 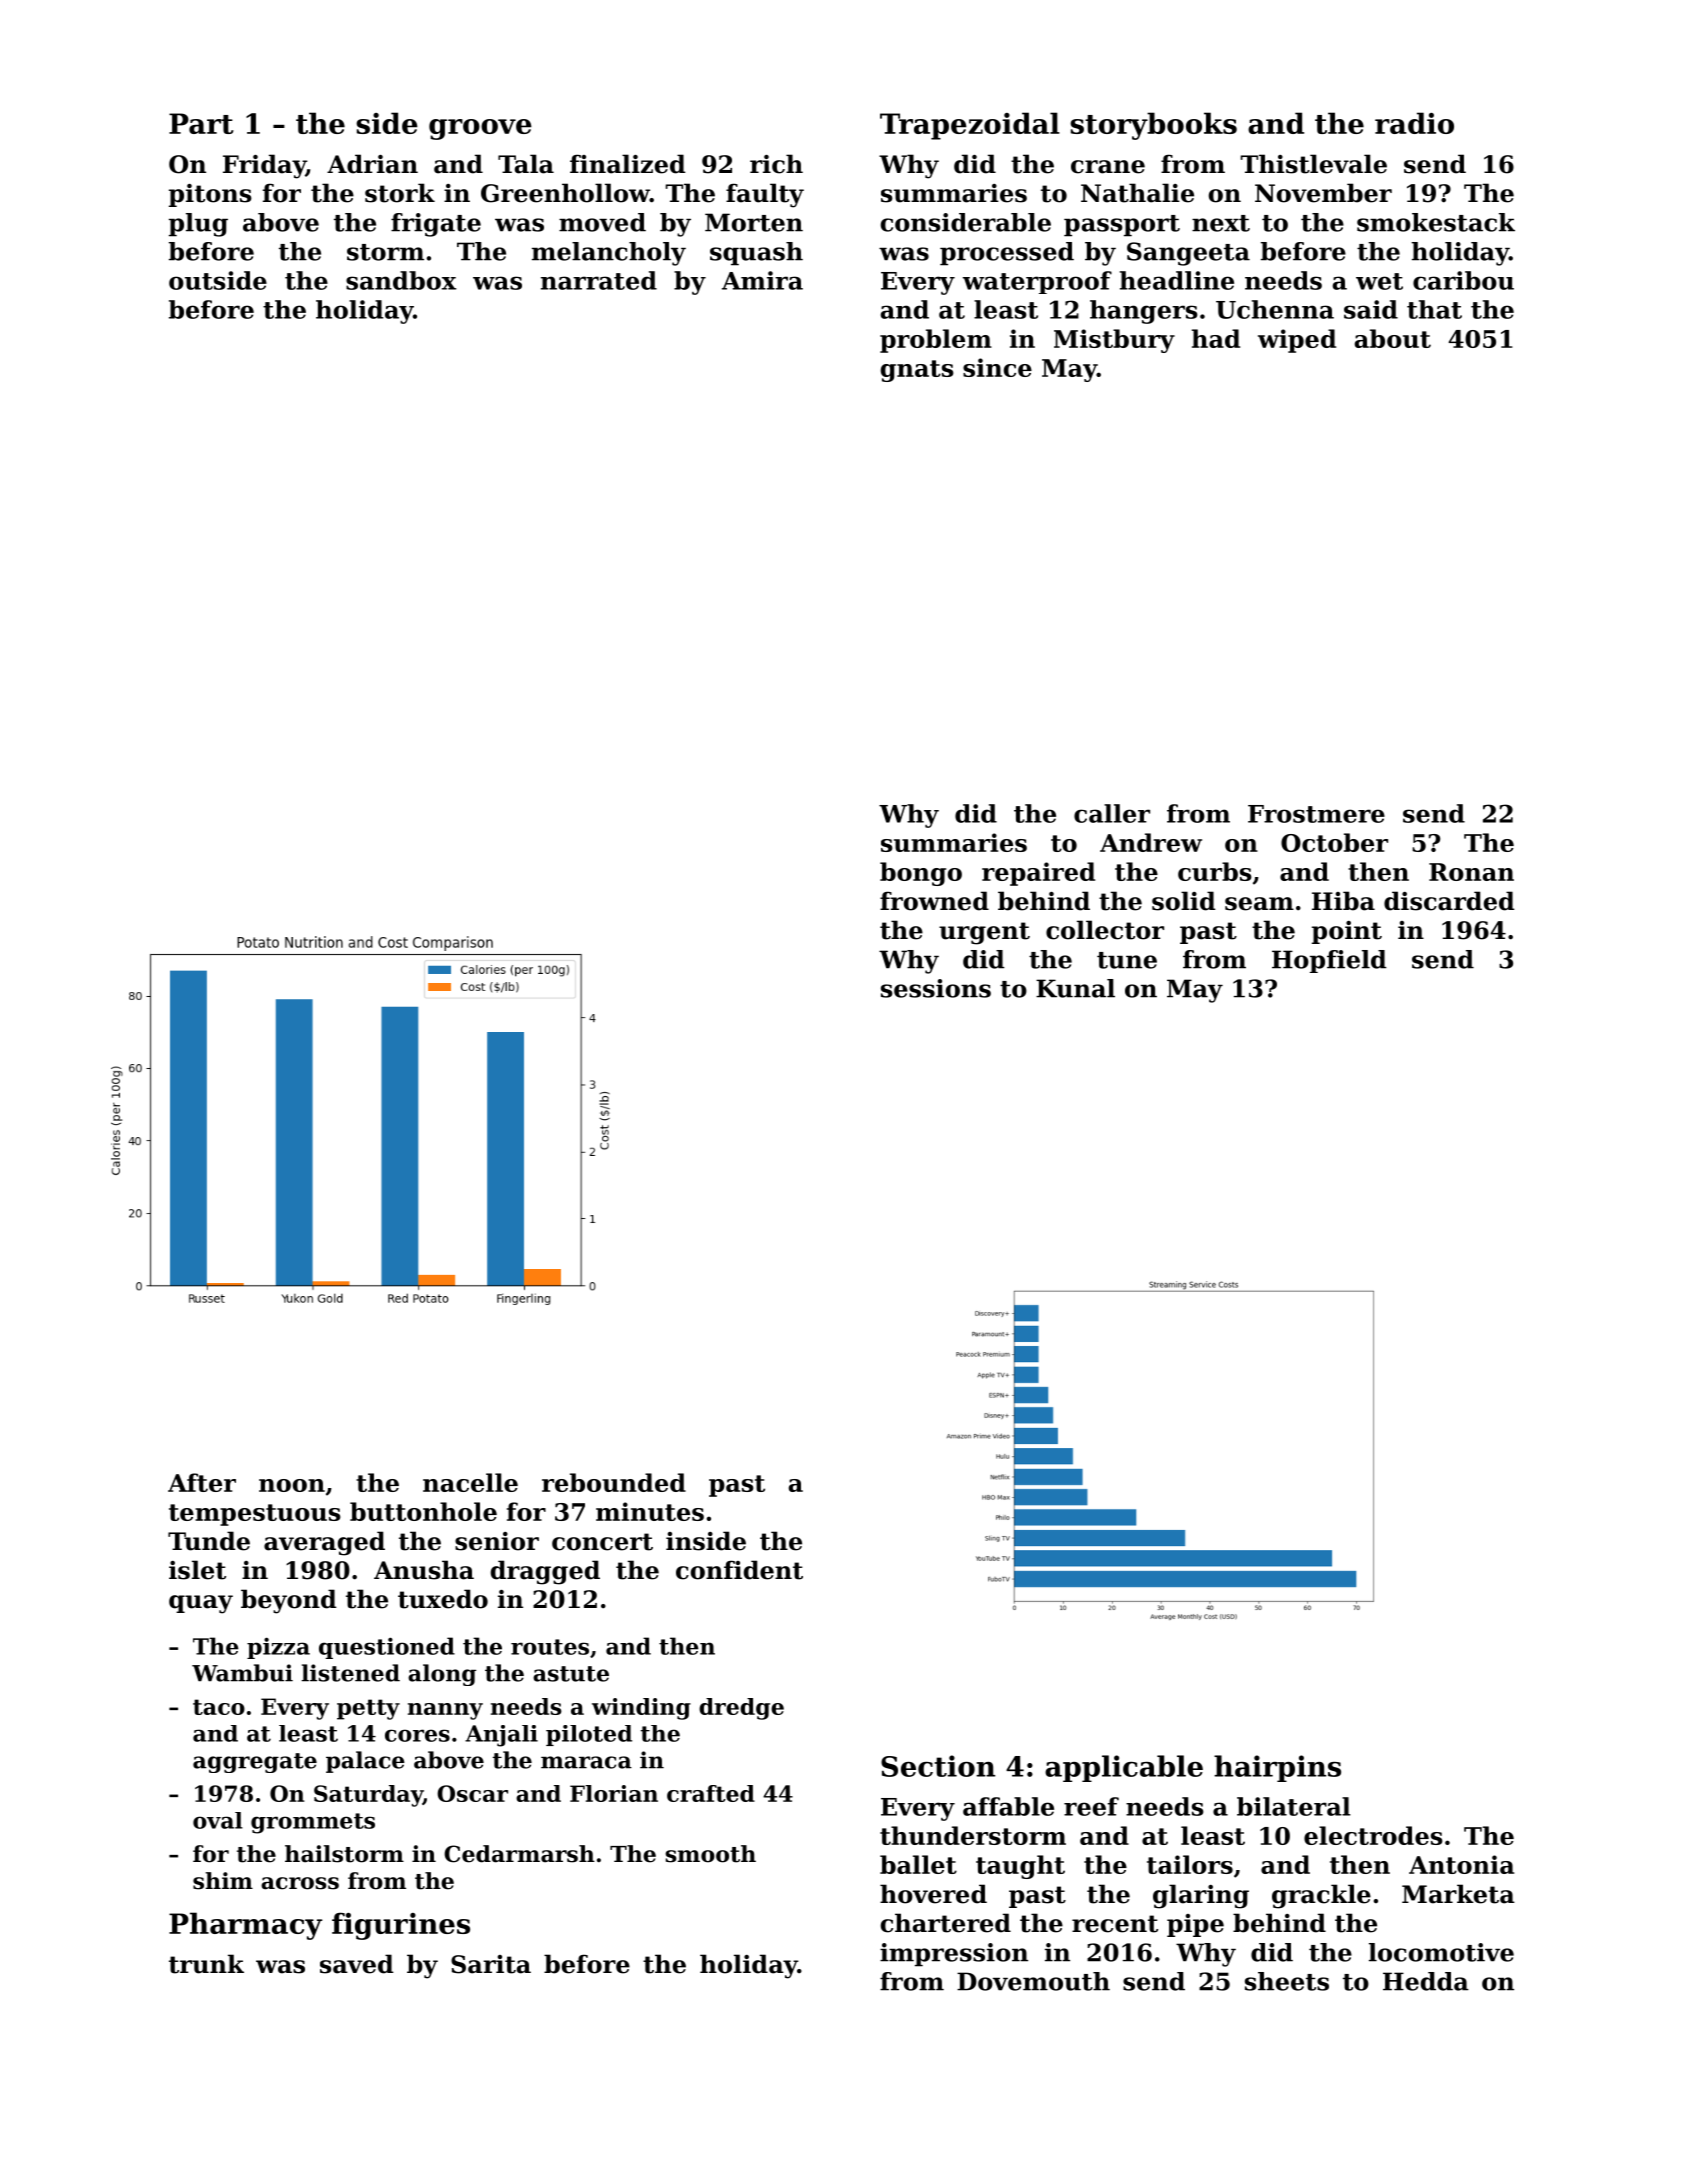 I want to click on impression, so click(x=954, y=1955).
